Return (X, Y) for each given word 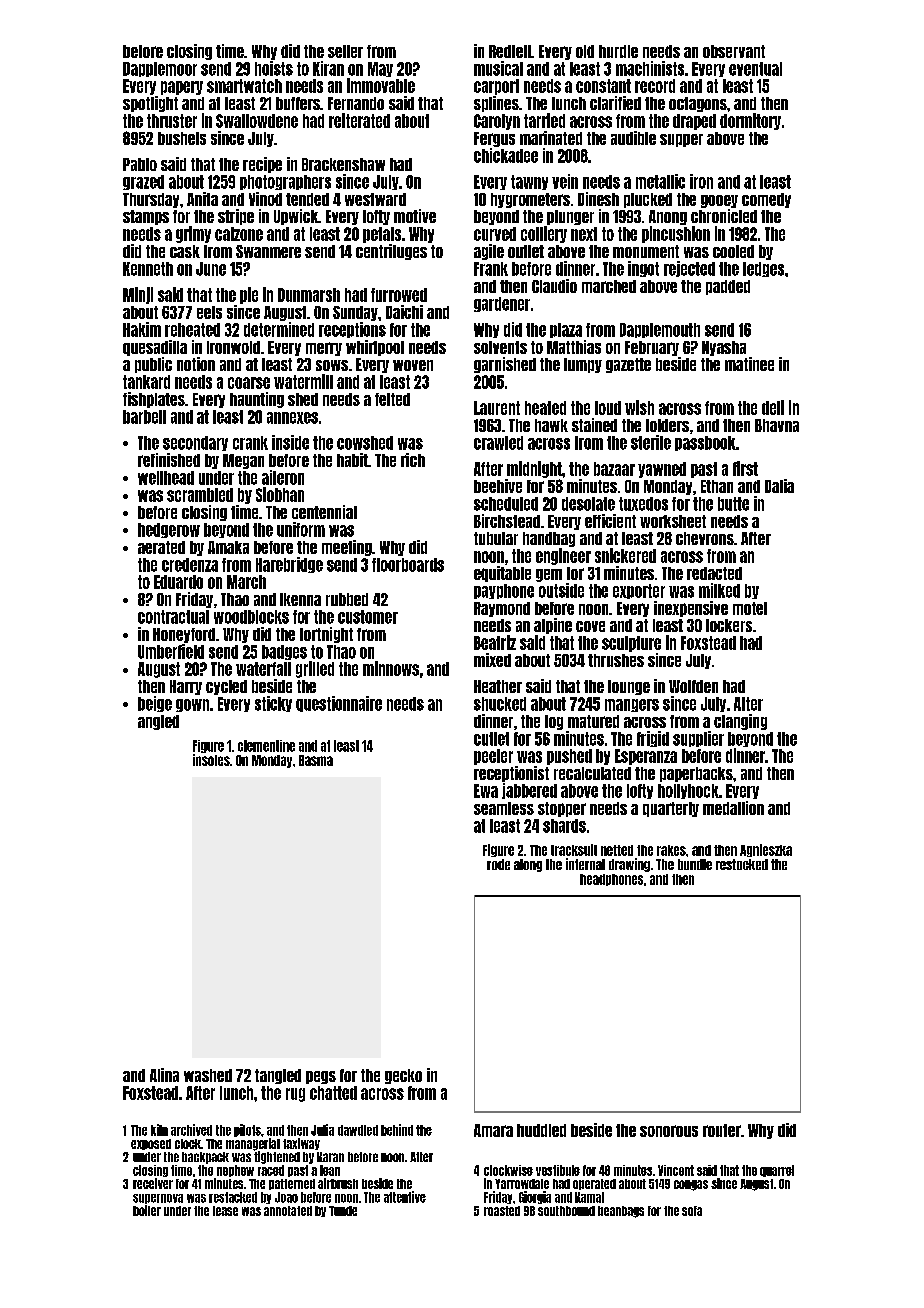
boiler (147, 1210)
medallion (733, 808)
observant (734, 51)
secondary (195, 443)
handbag (549, 539)
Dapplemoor (160, 69)
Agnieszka (766, 850)
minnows (391, 668)
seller (345, 51)
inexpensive (691, 609)
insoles (211, 760)
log (554, 722)
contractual (173, 617)
